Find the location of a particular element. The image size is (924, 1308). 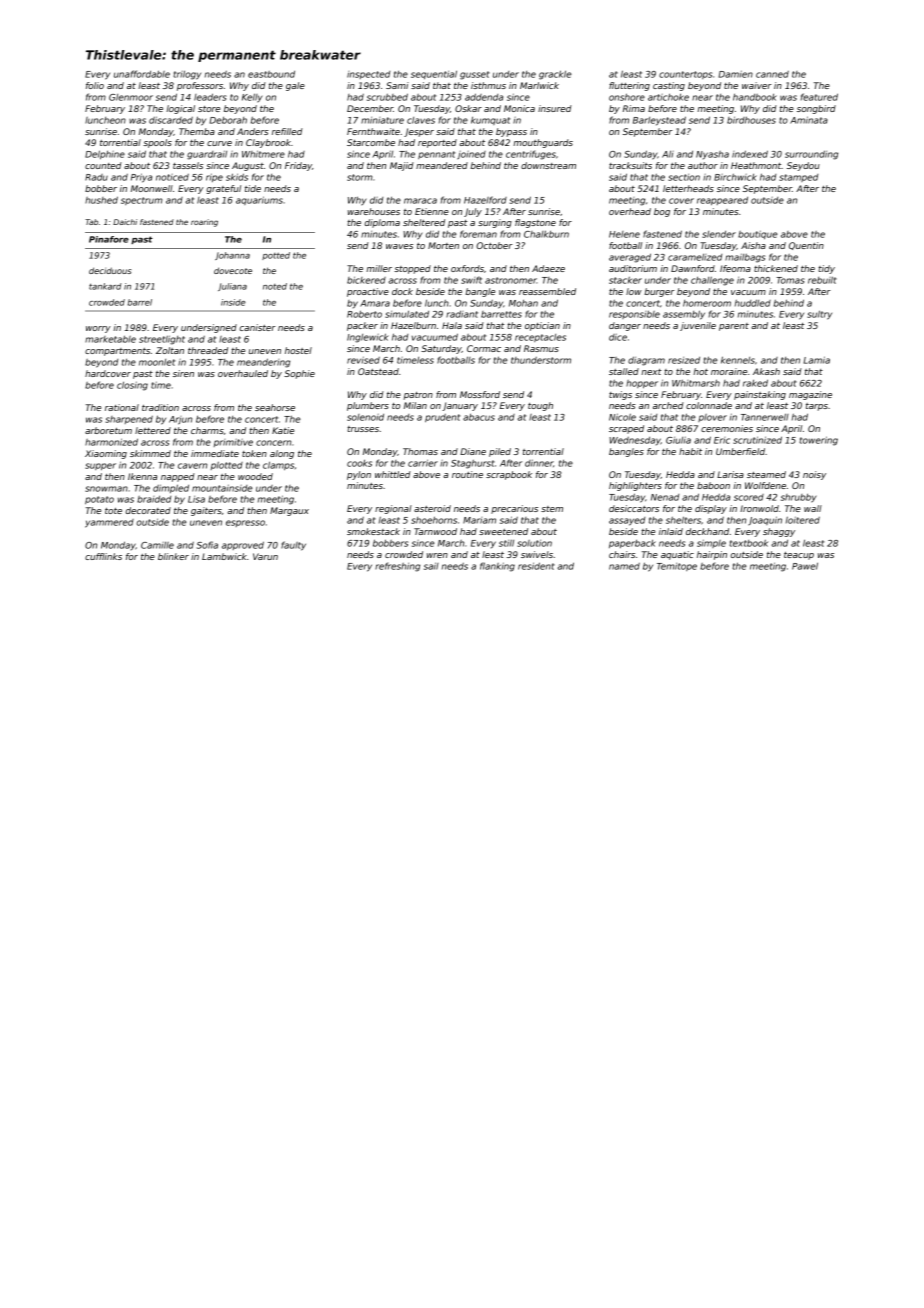

Pawel is located at coordinates (805, 566).
